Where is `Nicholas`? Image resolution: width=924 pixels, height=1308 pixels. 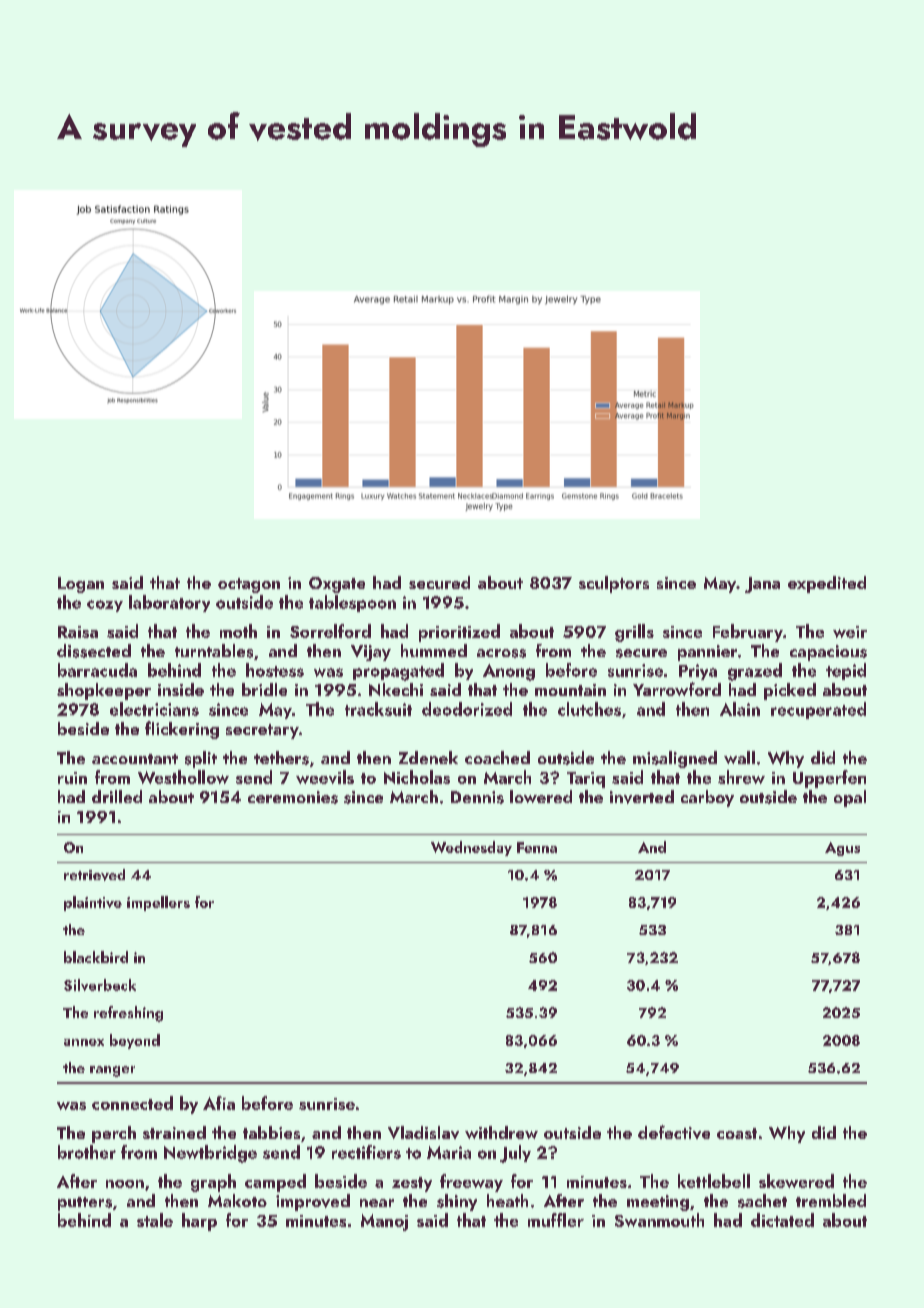 Nicholas is located at coordinates (417, 777).
